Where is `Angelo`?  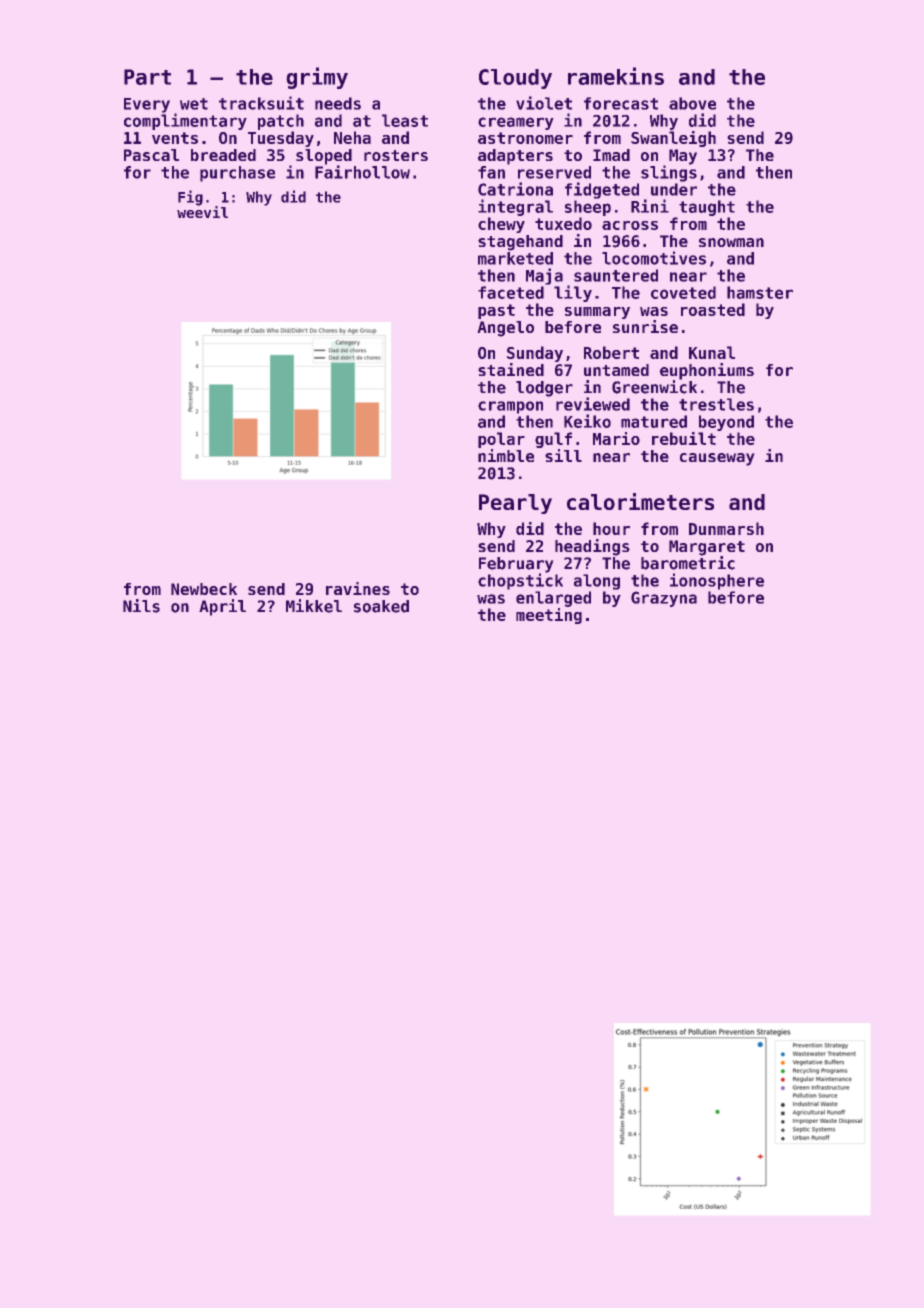 Angelo is located at coordinates (505, 329).
